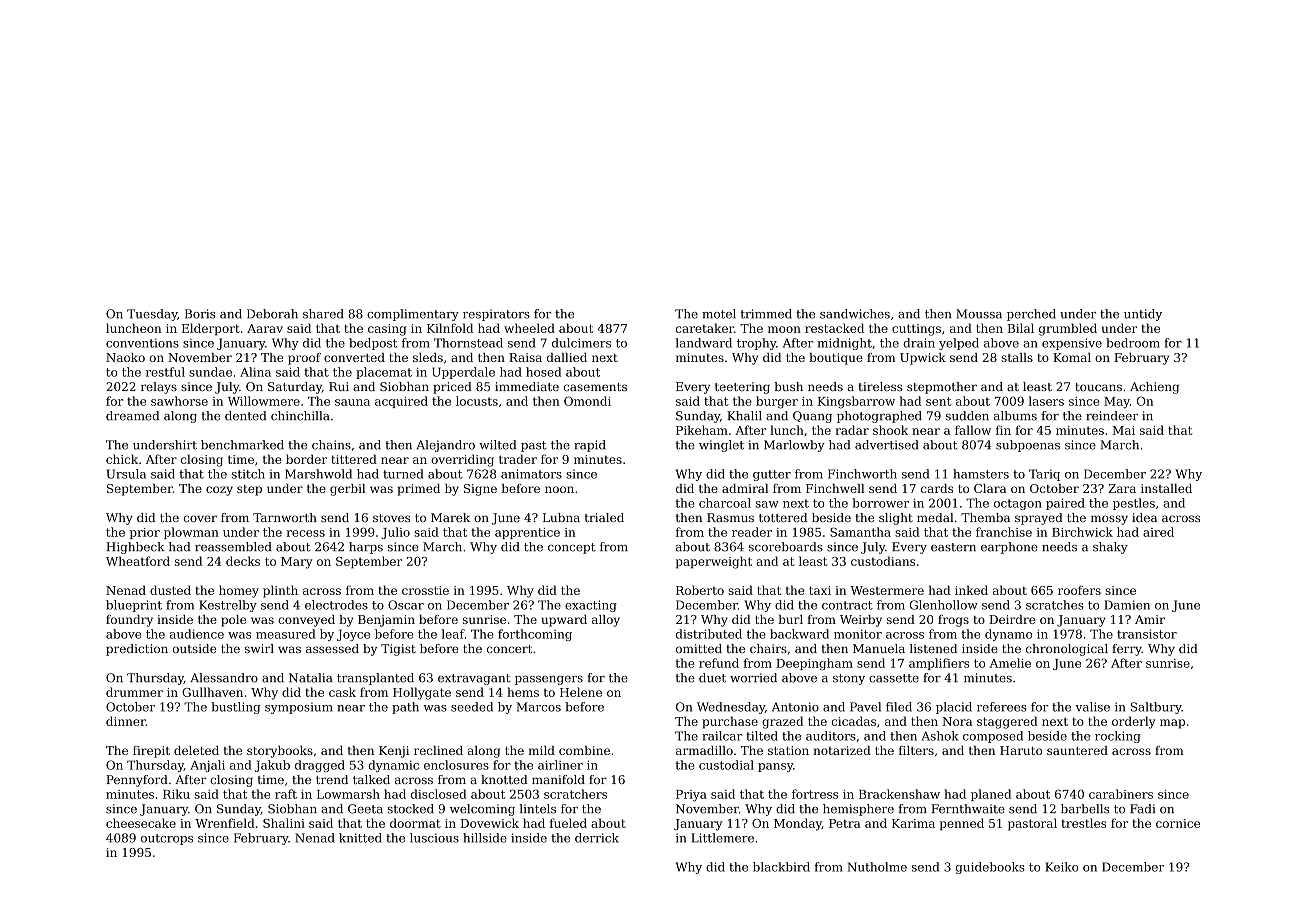 The width and height of the screenshot is (1308, 924). What do you see at coordinates (549, 680) in the screenshot?
I see `passengers` at bounding box center [549, 680].
